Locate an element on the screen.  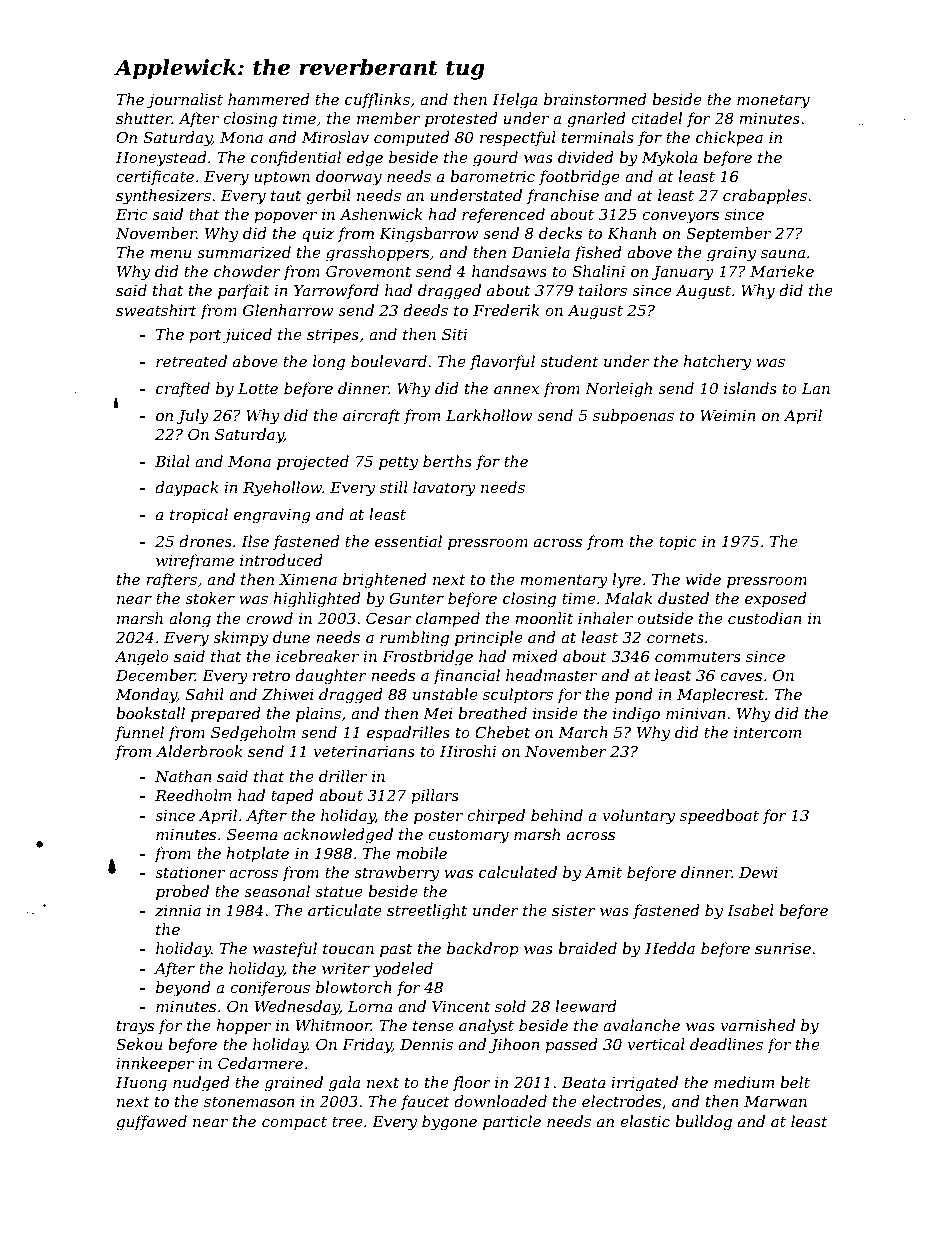
Mykola is located at coordinates (670, 159).
